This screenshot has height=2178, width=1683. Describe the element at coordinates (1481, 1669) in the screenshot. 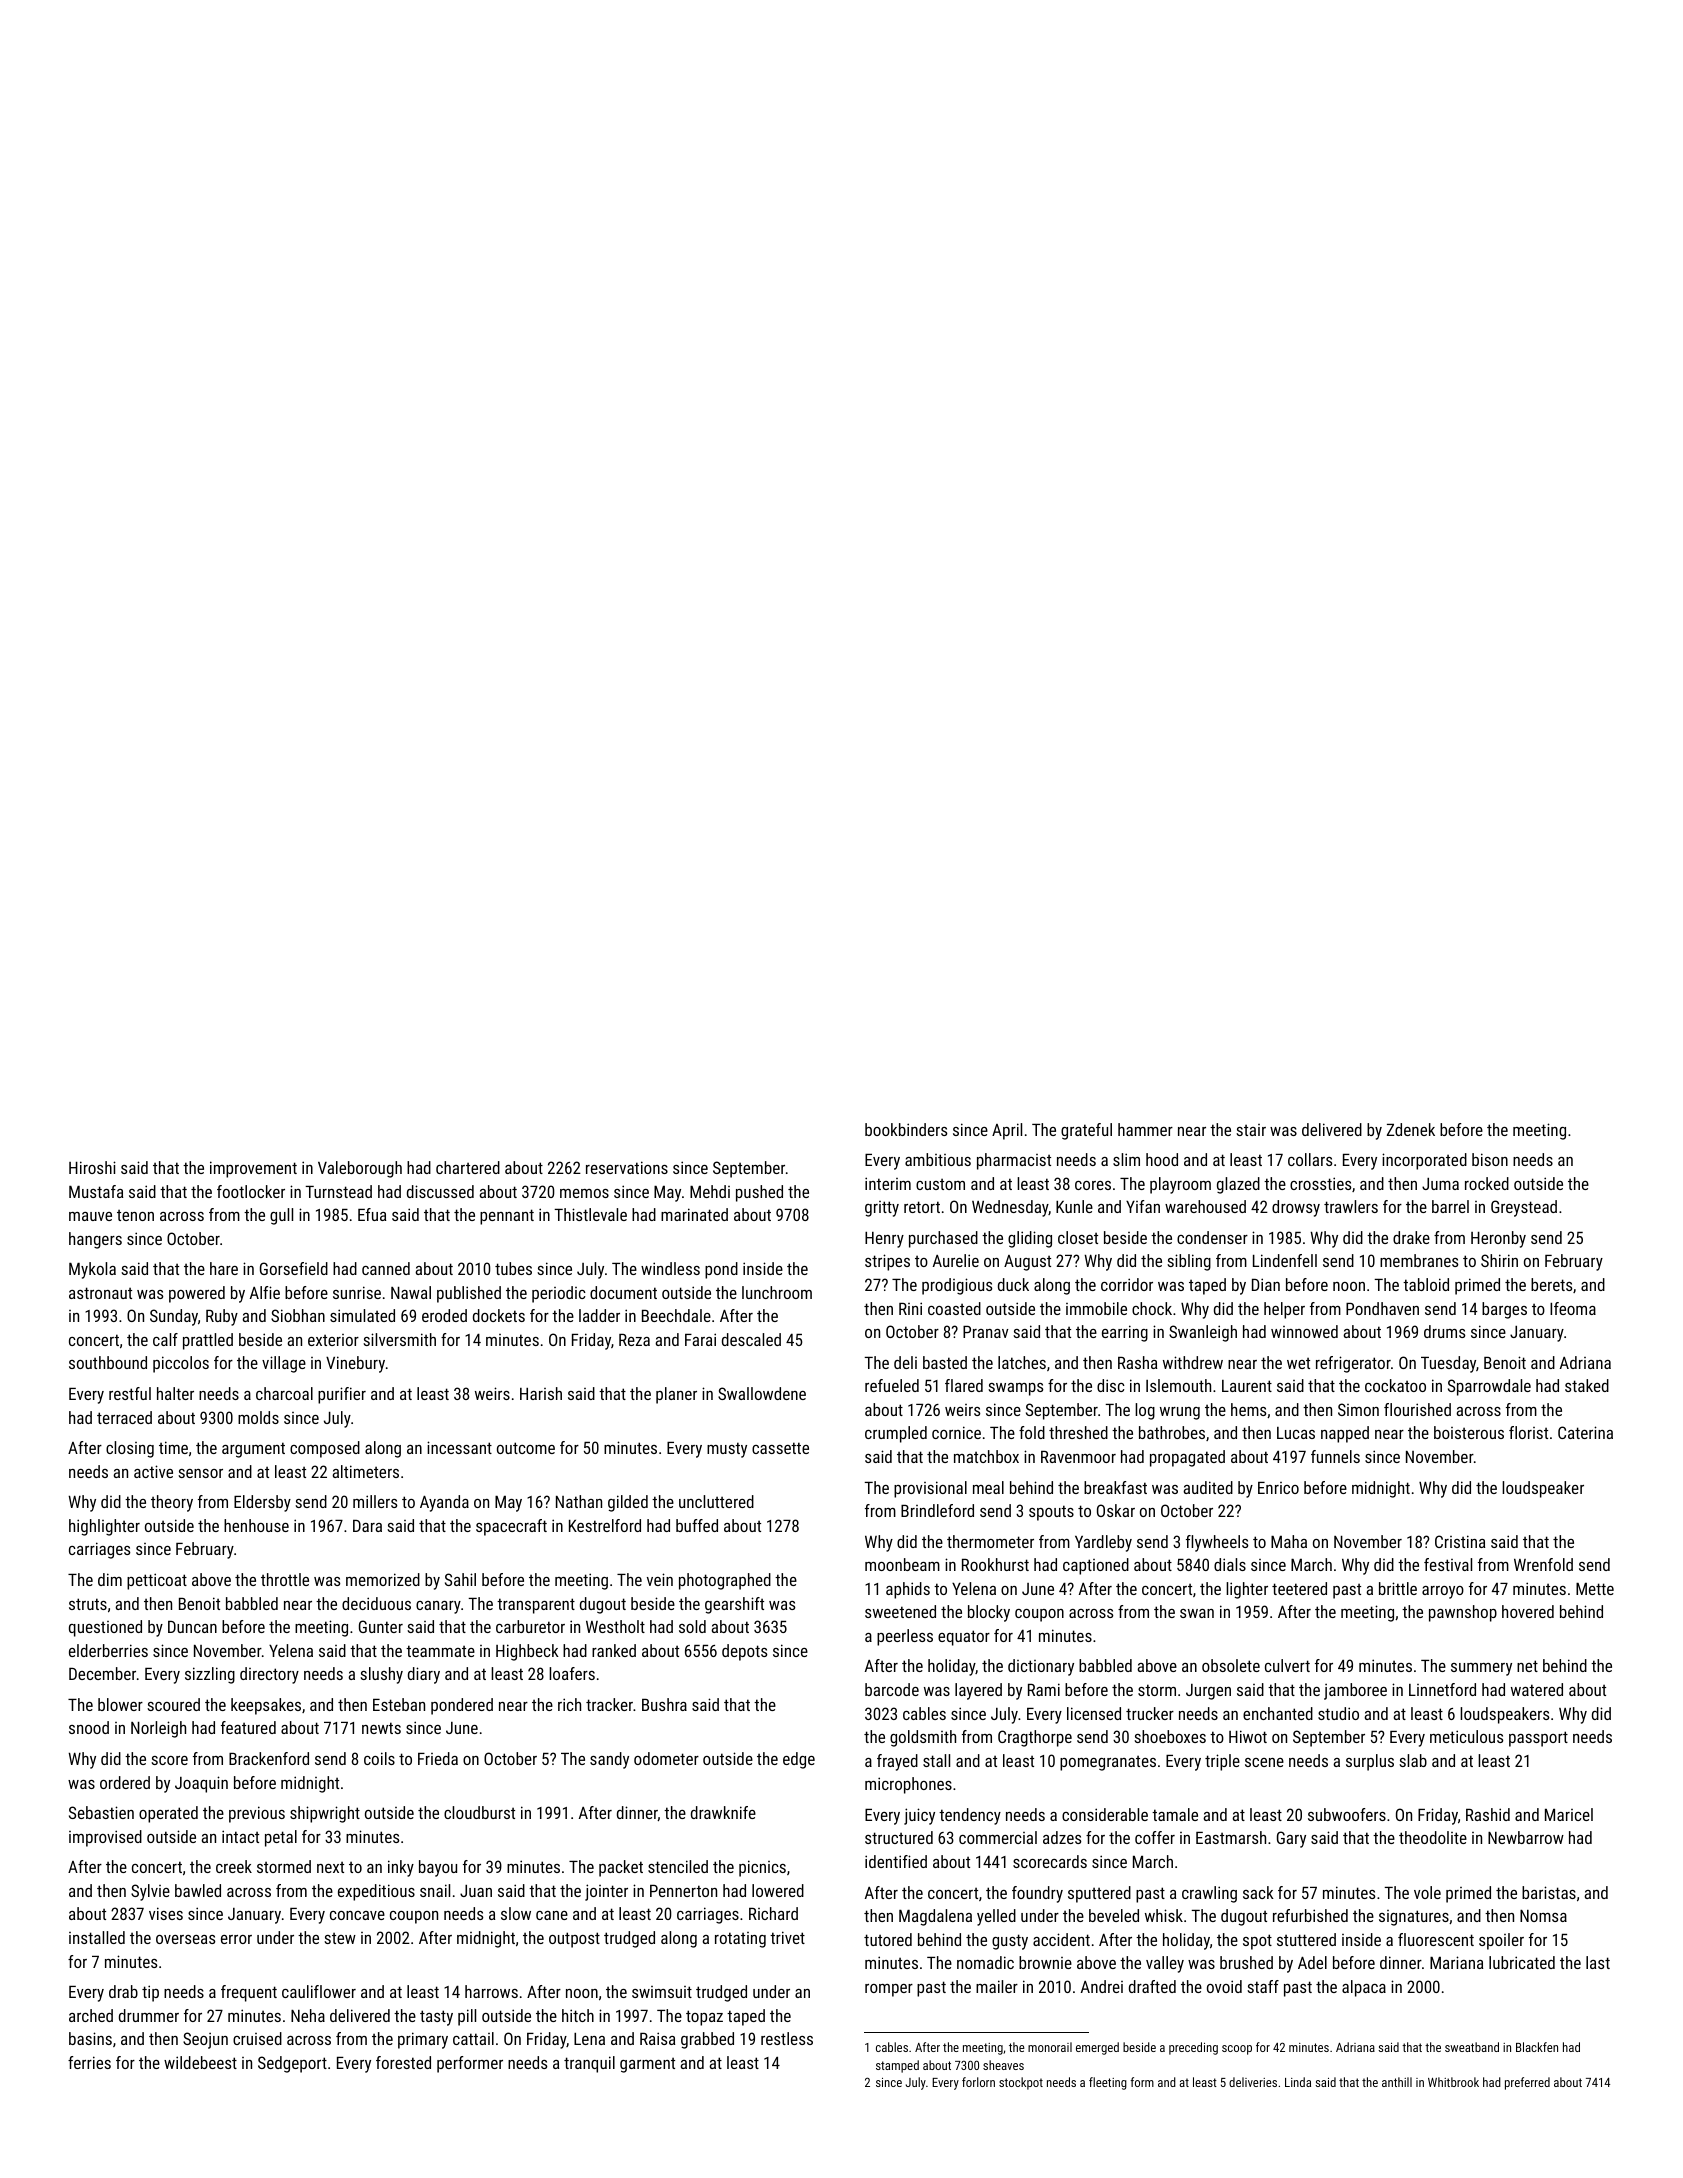

I see `summery` at that location.
